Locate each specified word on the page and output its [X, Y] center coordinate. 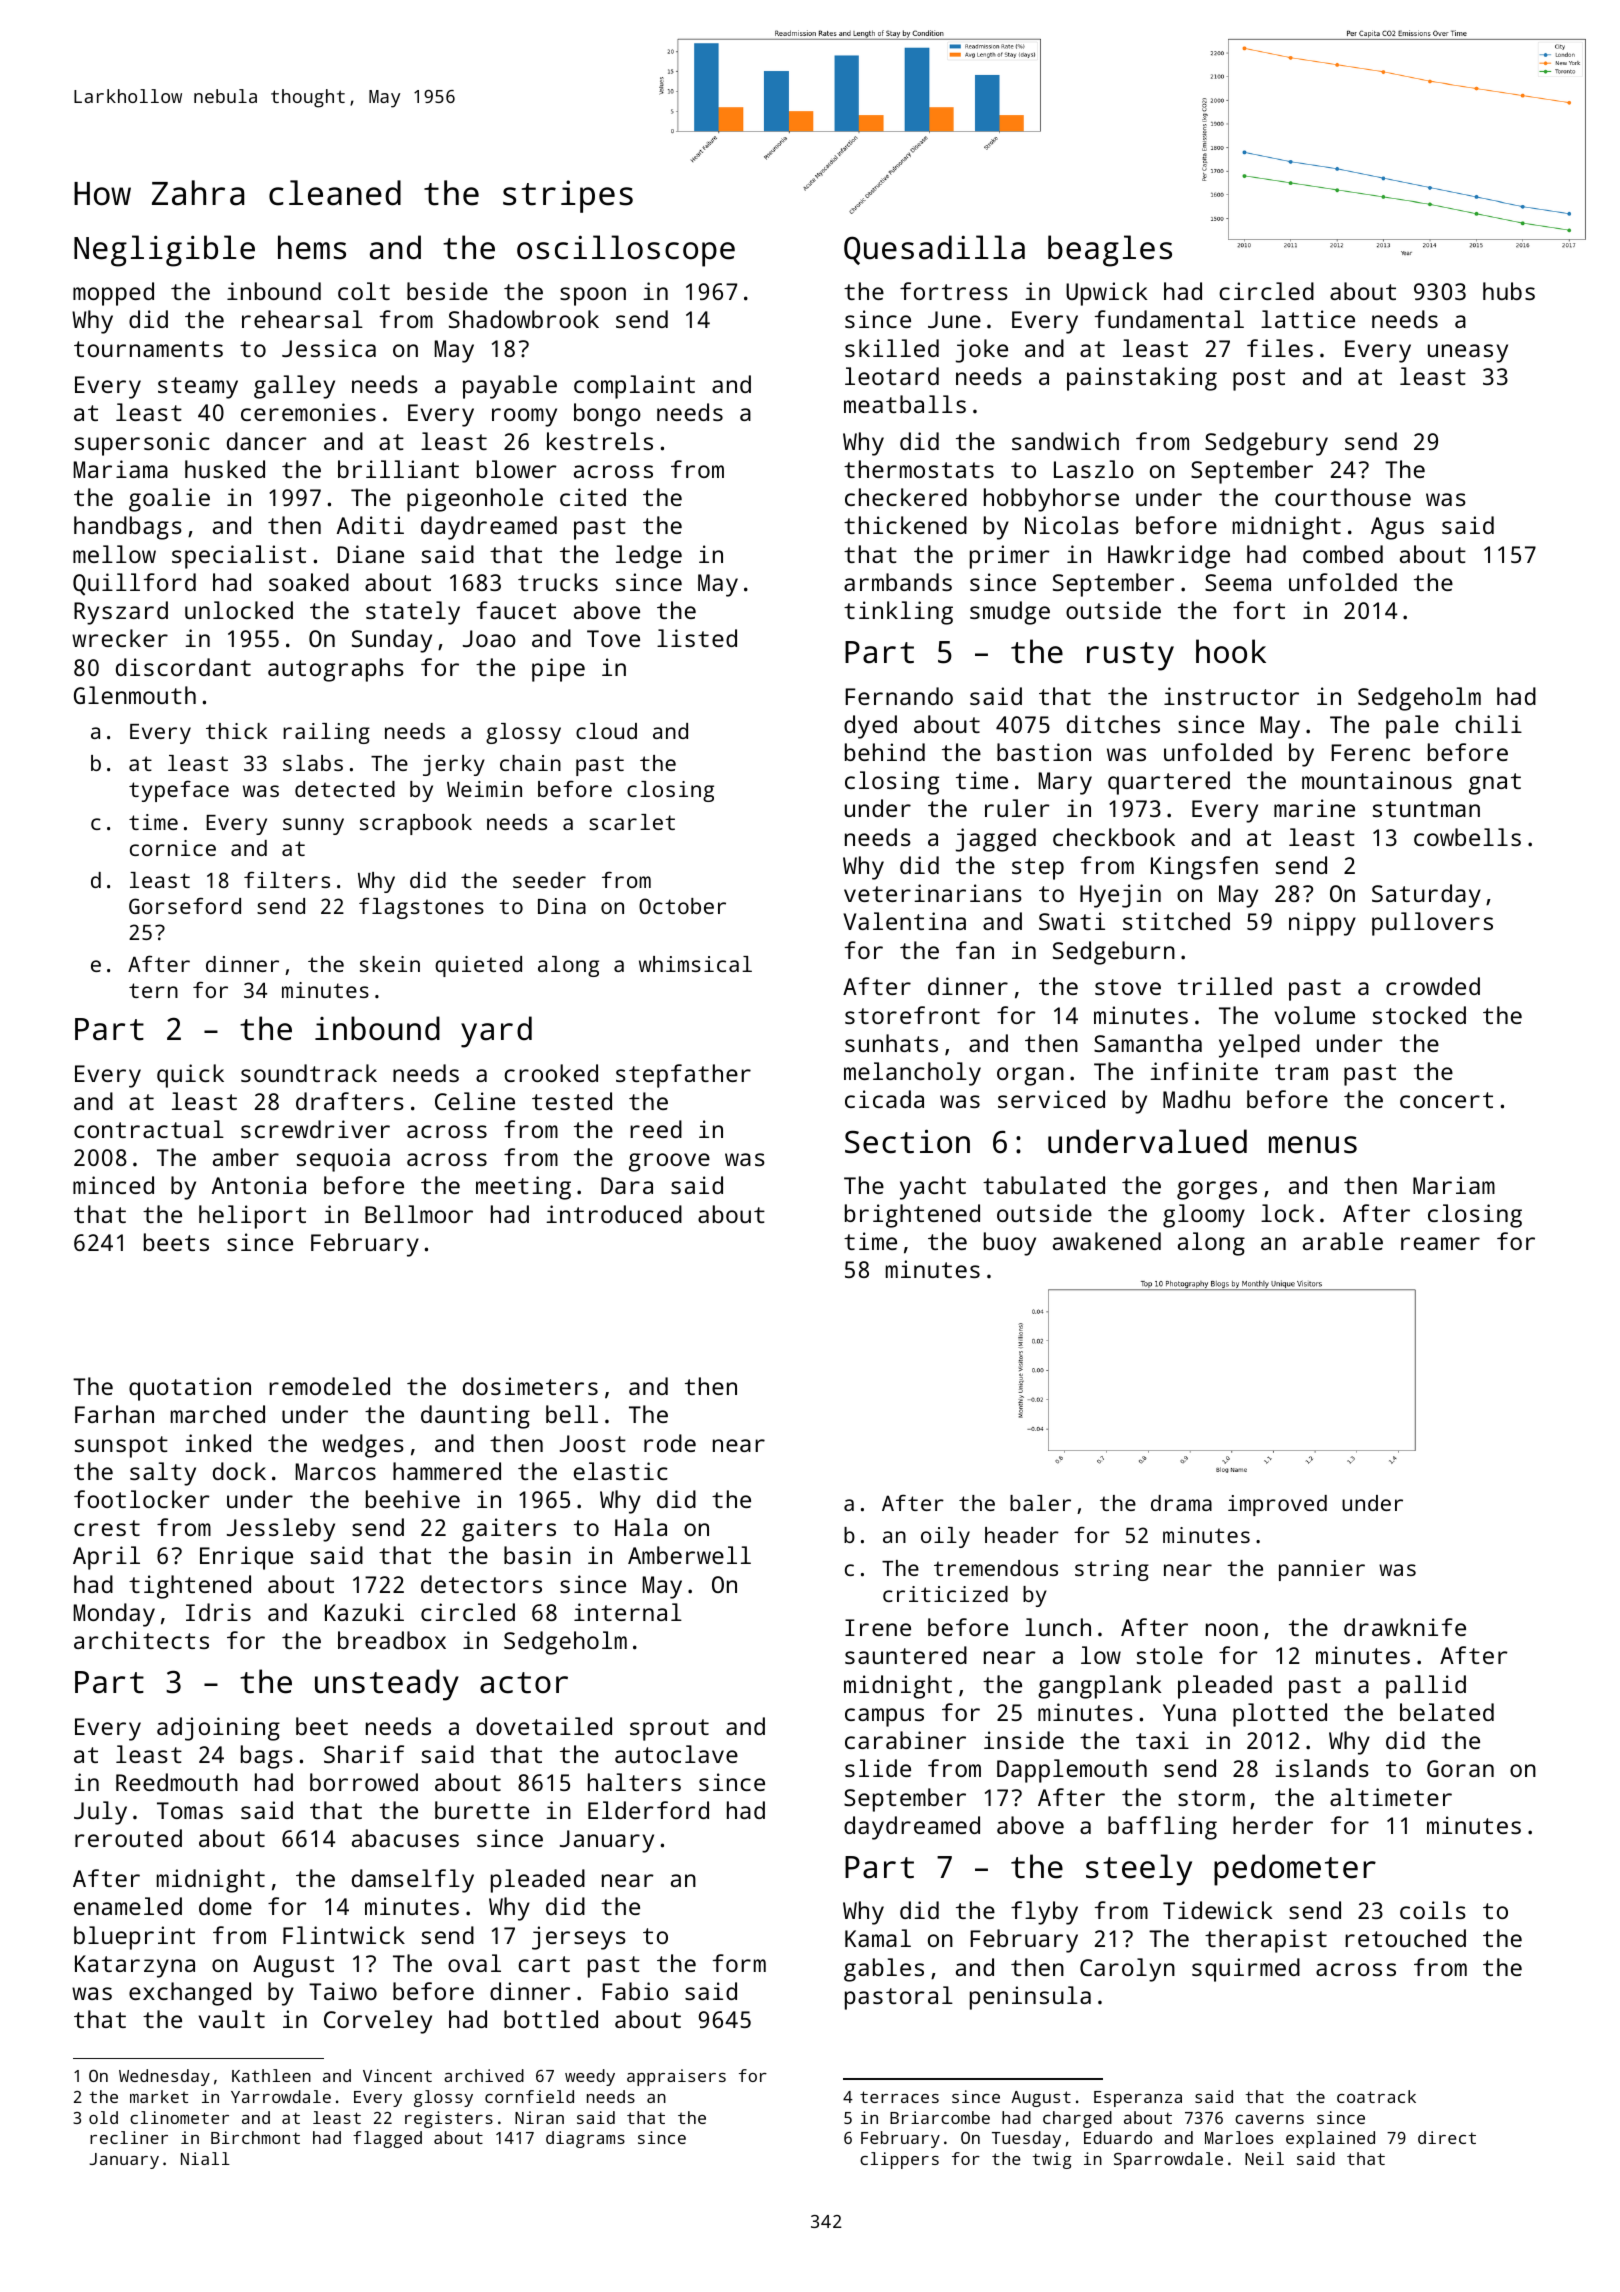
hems [312, 247]
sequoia [343, 1160]
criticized [945, 1594]
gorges [1217, 1190]
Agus [1397, 528]
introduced [614, 1214]
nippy [1322, 924]
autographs [336, 670]
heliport [252, 1217]
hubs [1509, 291]
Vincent [397, 2075]
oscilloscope [626, 251]
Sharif [364, 1754]
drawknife [1405, 1627]
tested [572, 1101]
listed [697, 638]
